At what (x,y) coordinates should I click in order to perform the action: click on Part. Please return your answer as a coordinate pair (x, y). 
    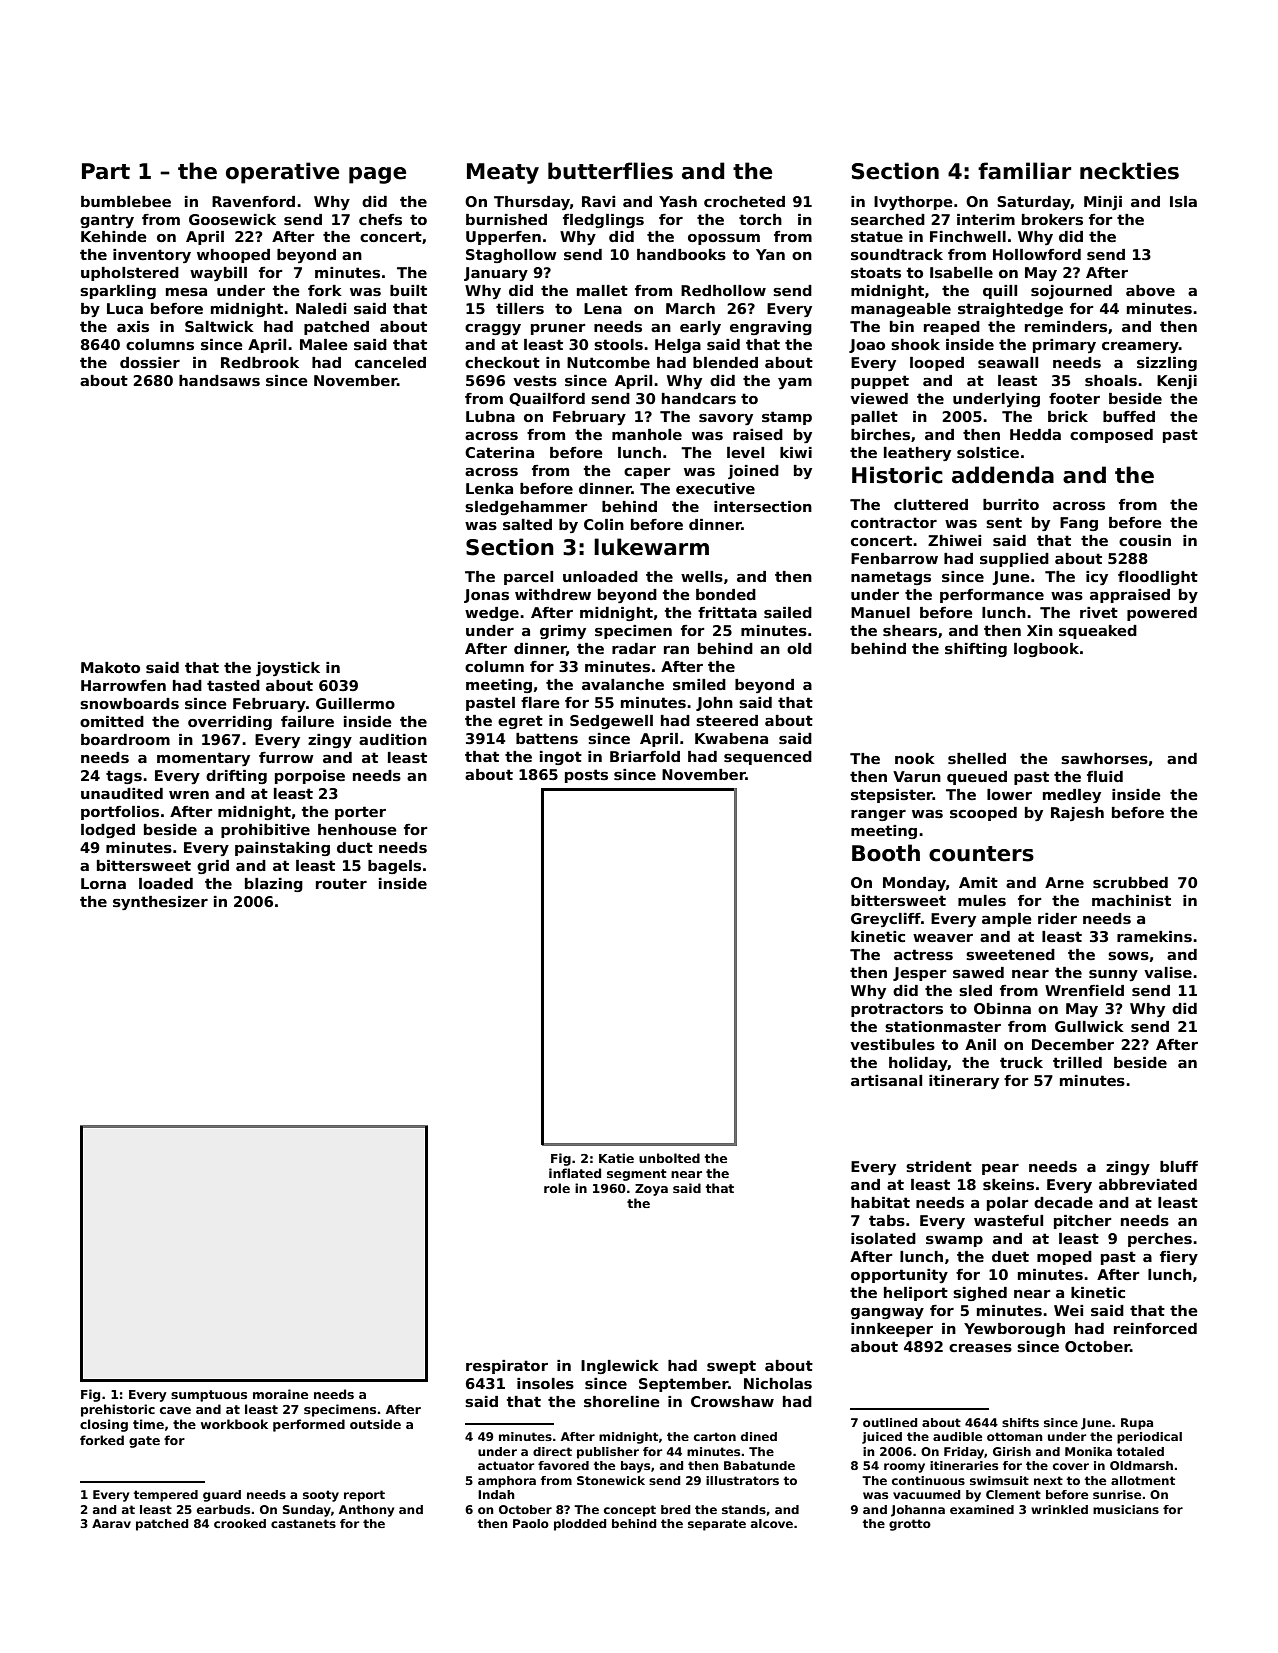
    Looking at the image, I should click on (106, 171).
